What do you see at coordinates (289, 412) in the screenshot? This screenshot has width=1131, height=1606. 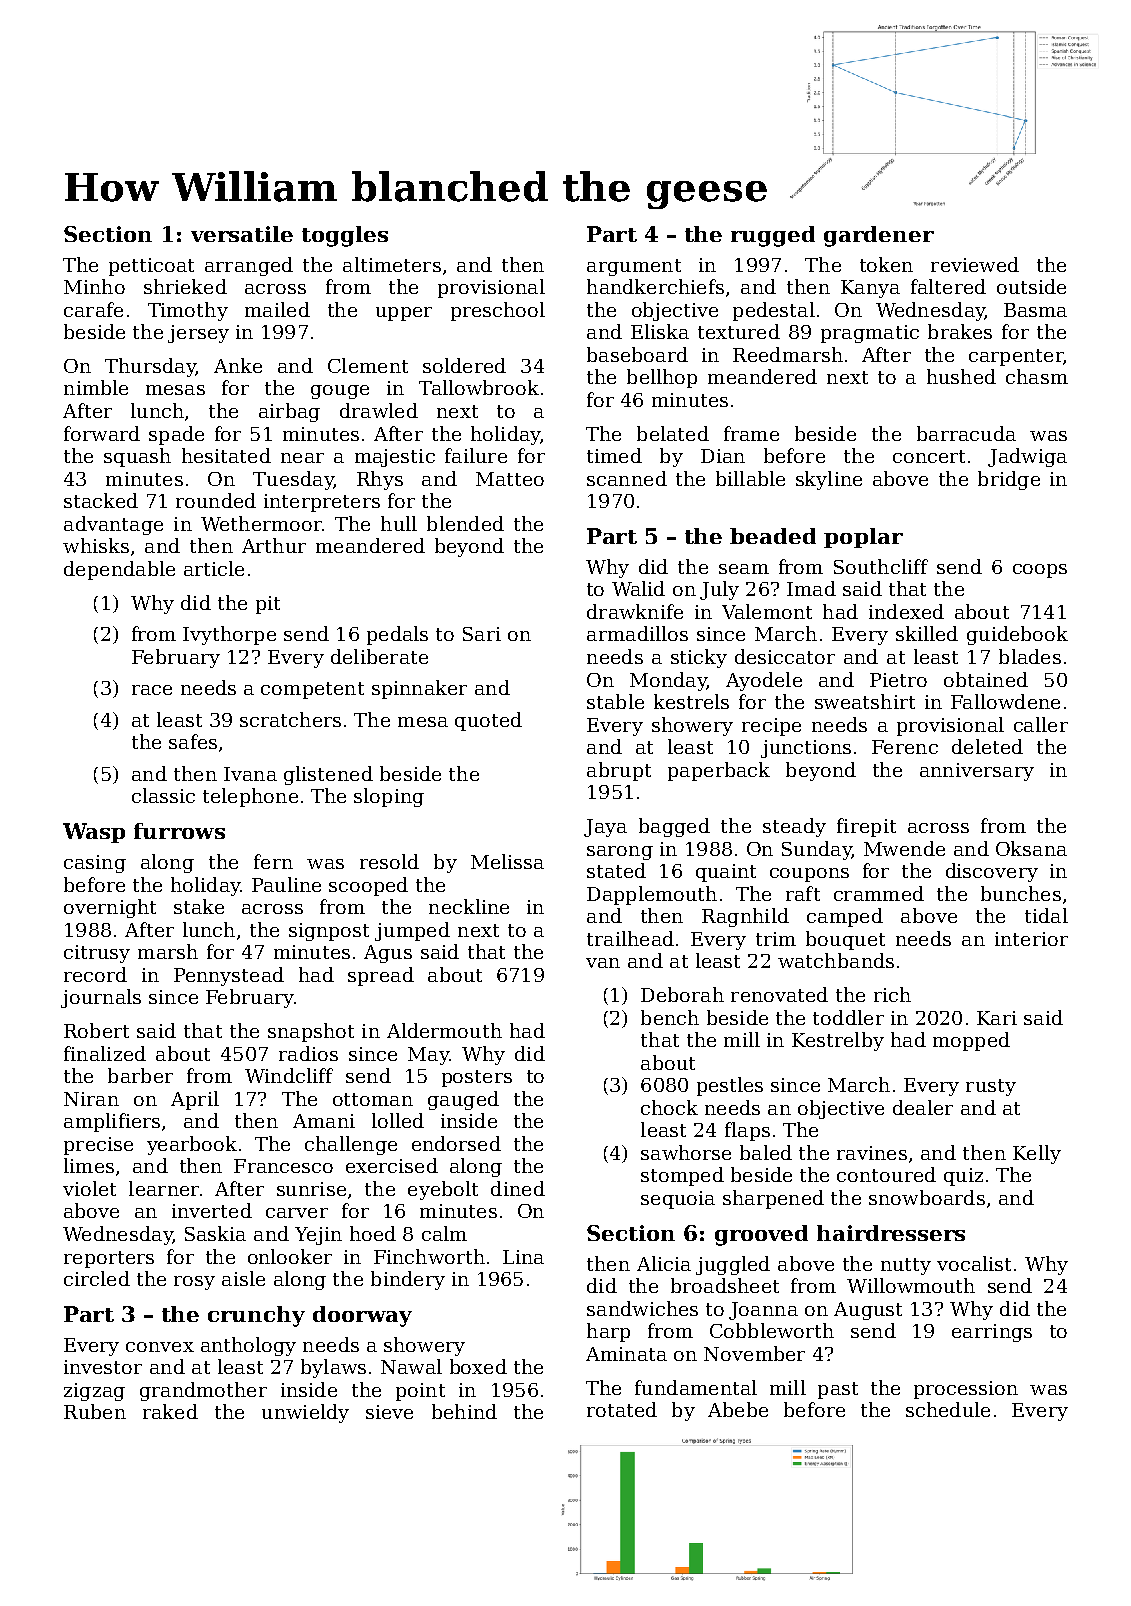 I see `airbag` at bounding box center [289, 412].
